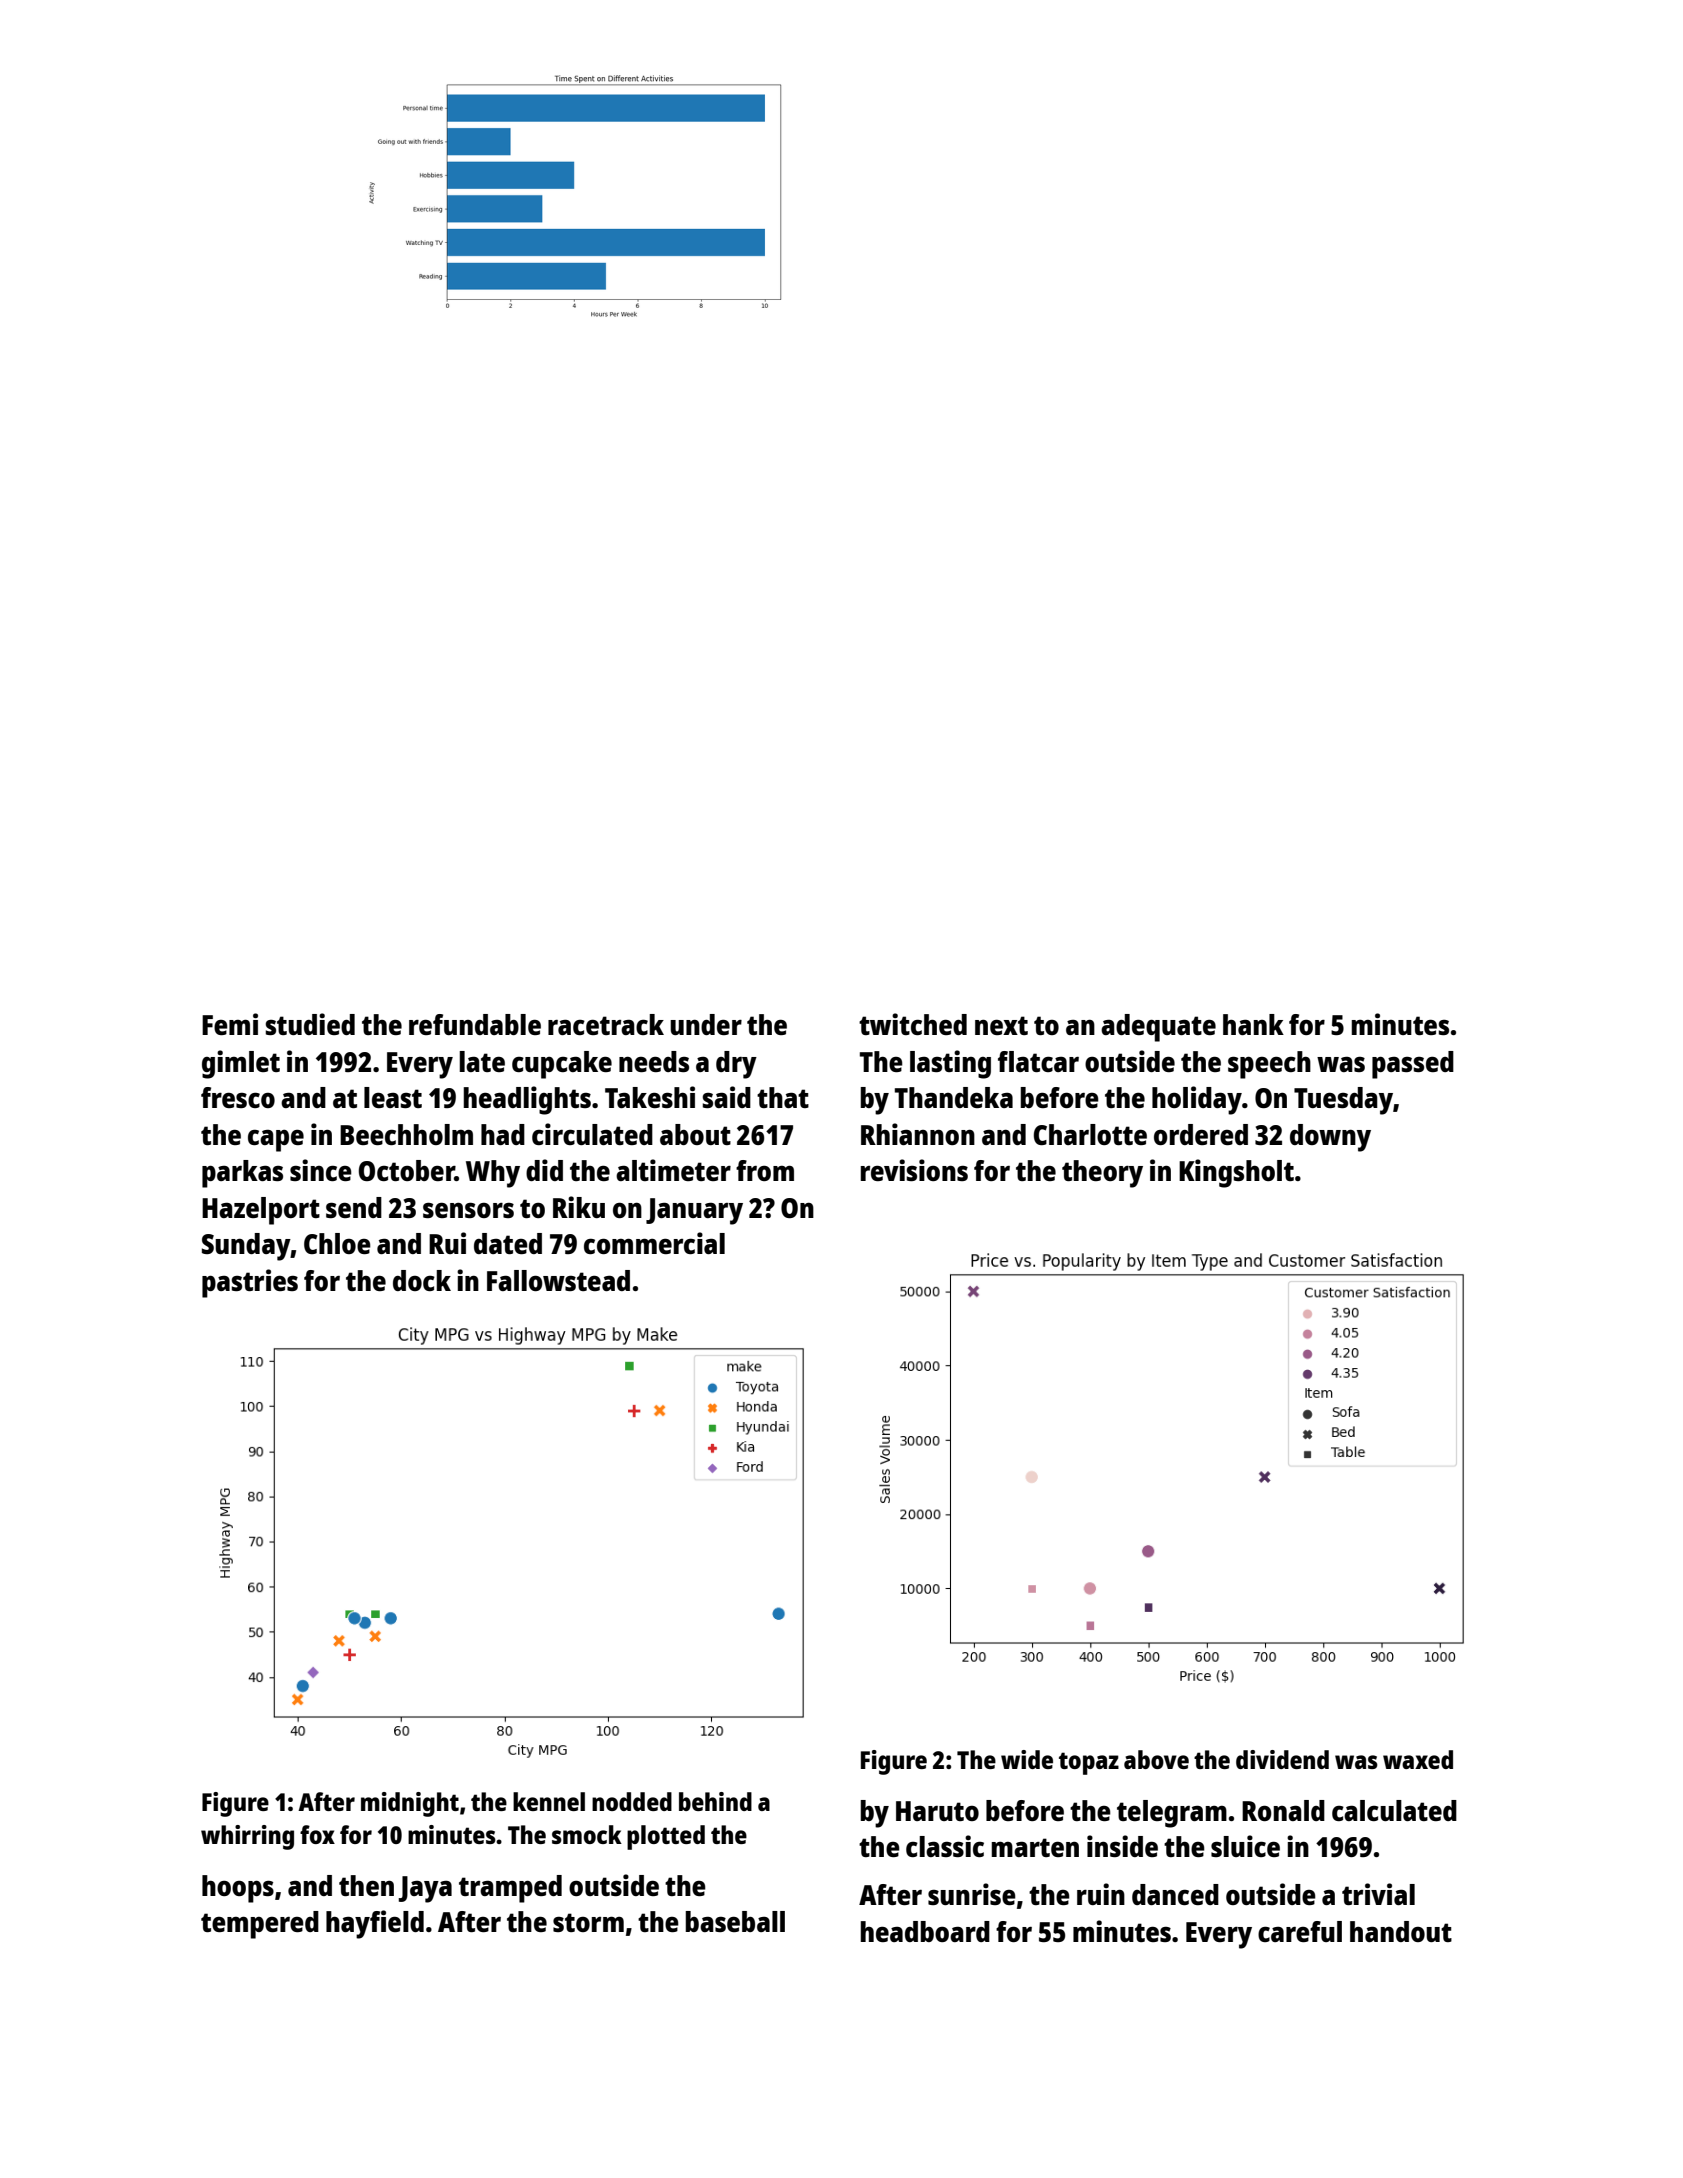 Image resolution: width=1683 pixels, height=2178 pixels. Describe the element at coordinates (230, 1024) in the document. I see `Femi` at that location.
